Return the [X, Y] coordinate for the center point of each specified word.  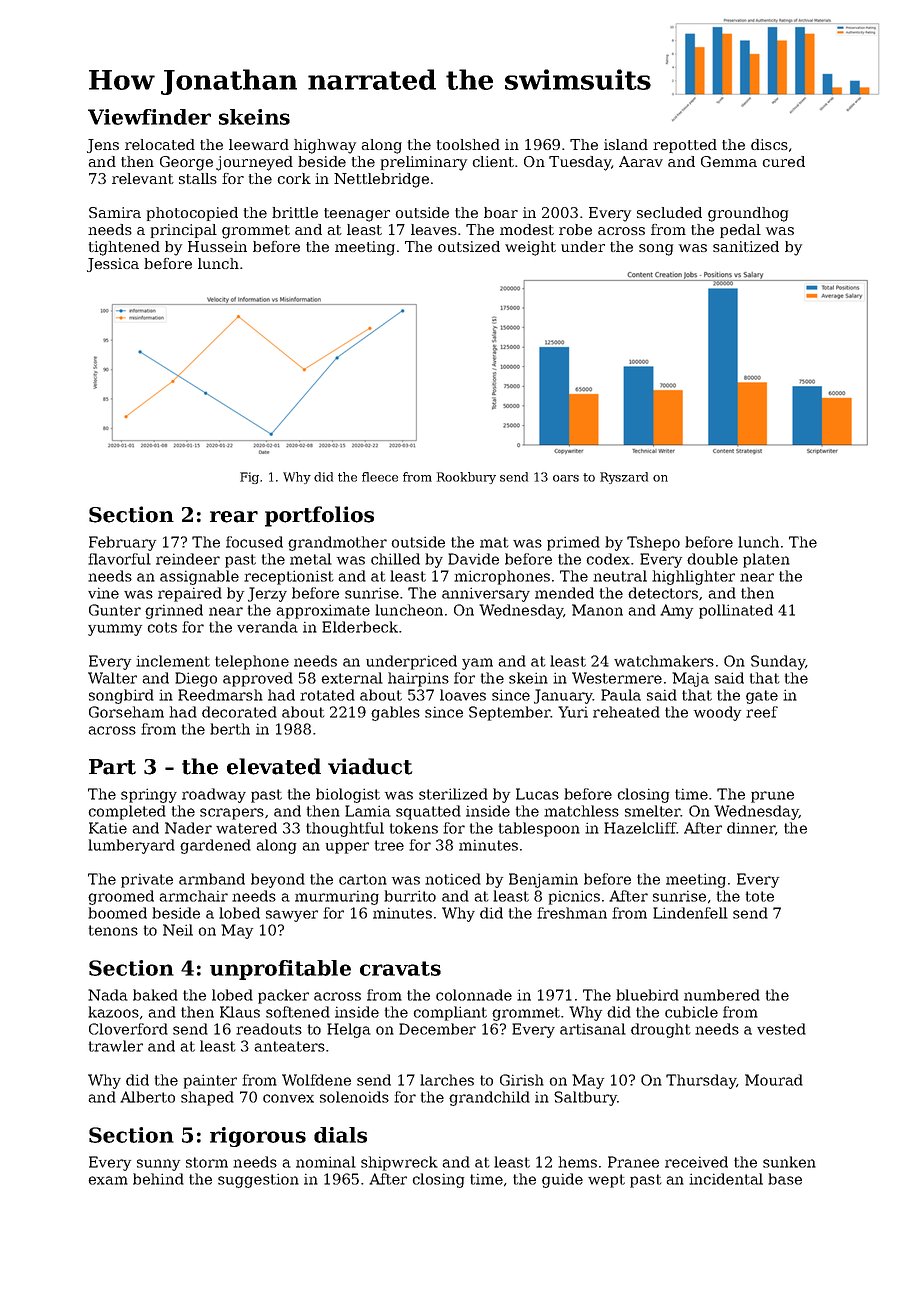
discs [769, 144]
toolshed [468, 144]
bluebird [647, 995]
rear [234, 517]
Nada [108, 995]
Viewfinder [149, 117]
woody [717, 713]
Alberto [147, 1097]
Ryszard [624, 478]
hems [577, 1162]
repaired [190, 594]
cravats [400, 968]
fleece [380, 477]
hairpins [418, 679]
